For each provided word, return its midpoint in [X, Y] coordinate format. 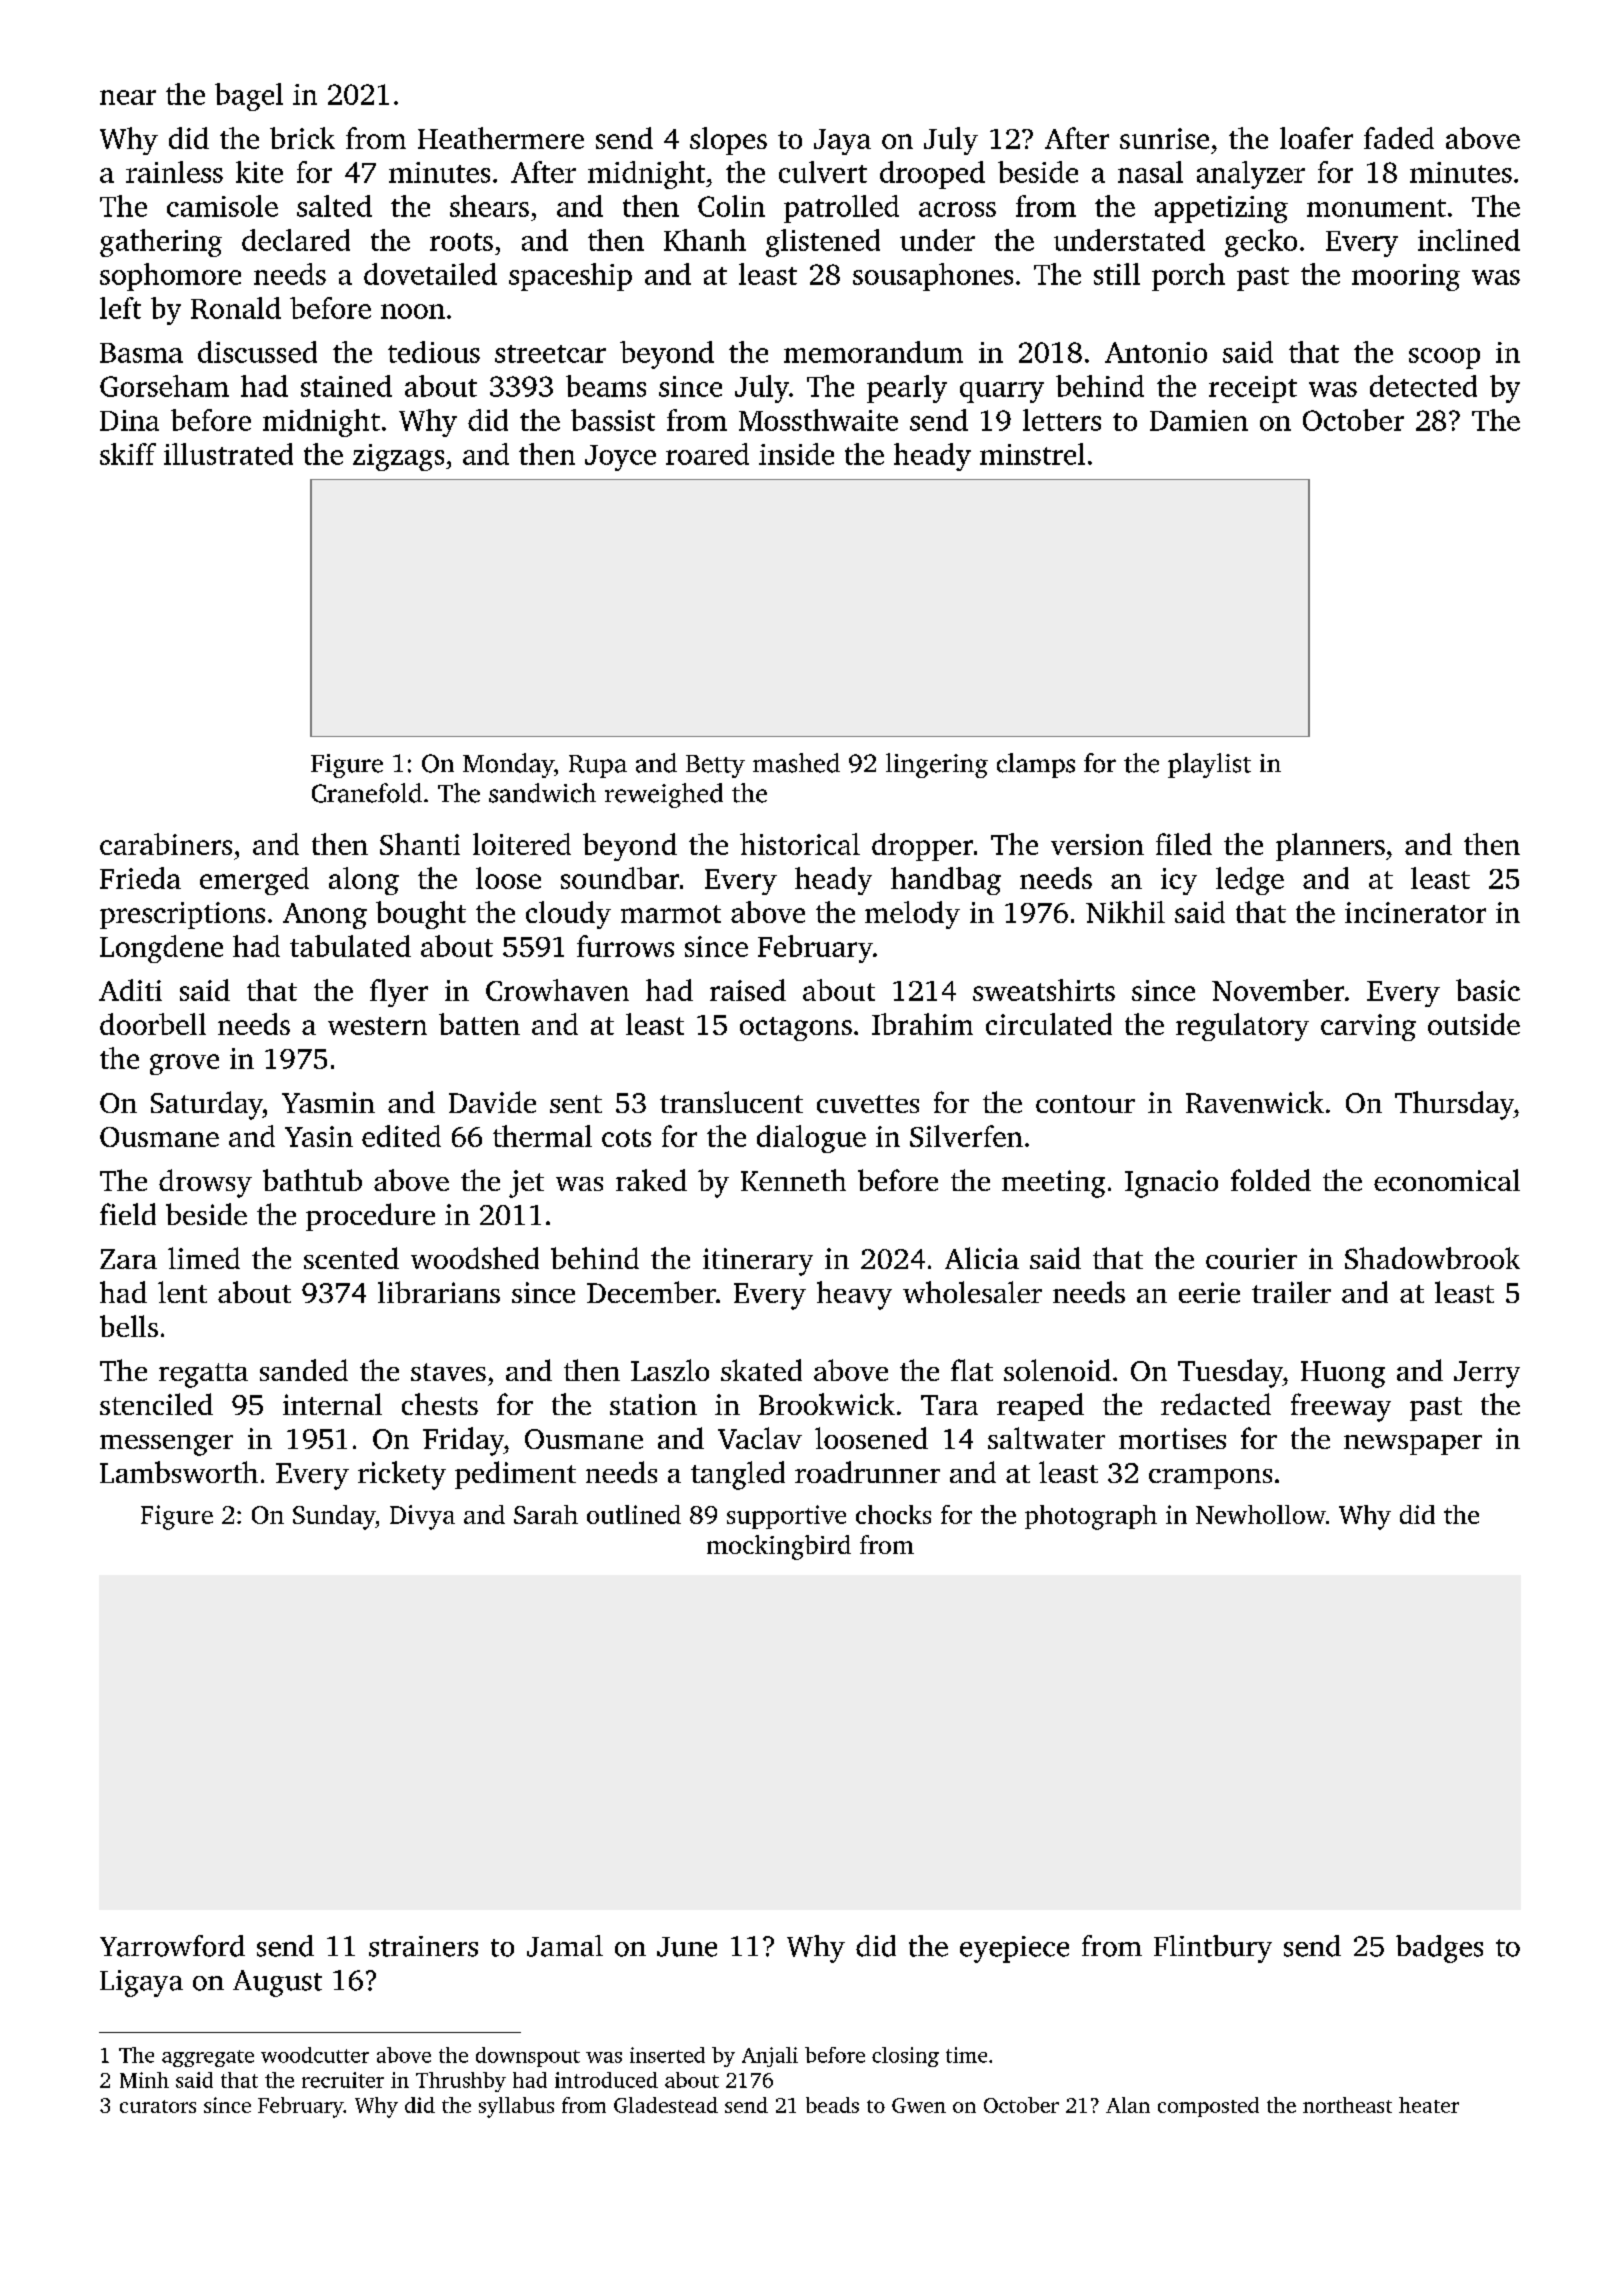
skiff [128, 454]
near [128, 97]
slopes [728, 141]
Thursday [1454, 1105]
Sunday [334, 1517]
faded [1399, 138]
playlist [1209, 765]
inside [796, 454]
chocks [893, 1514]
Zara [128, 1259]
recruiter [343, 2080]
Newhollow [1261, 1514]
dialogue [811, 1139]
